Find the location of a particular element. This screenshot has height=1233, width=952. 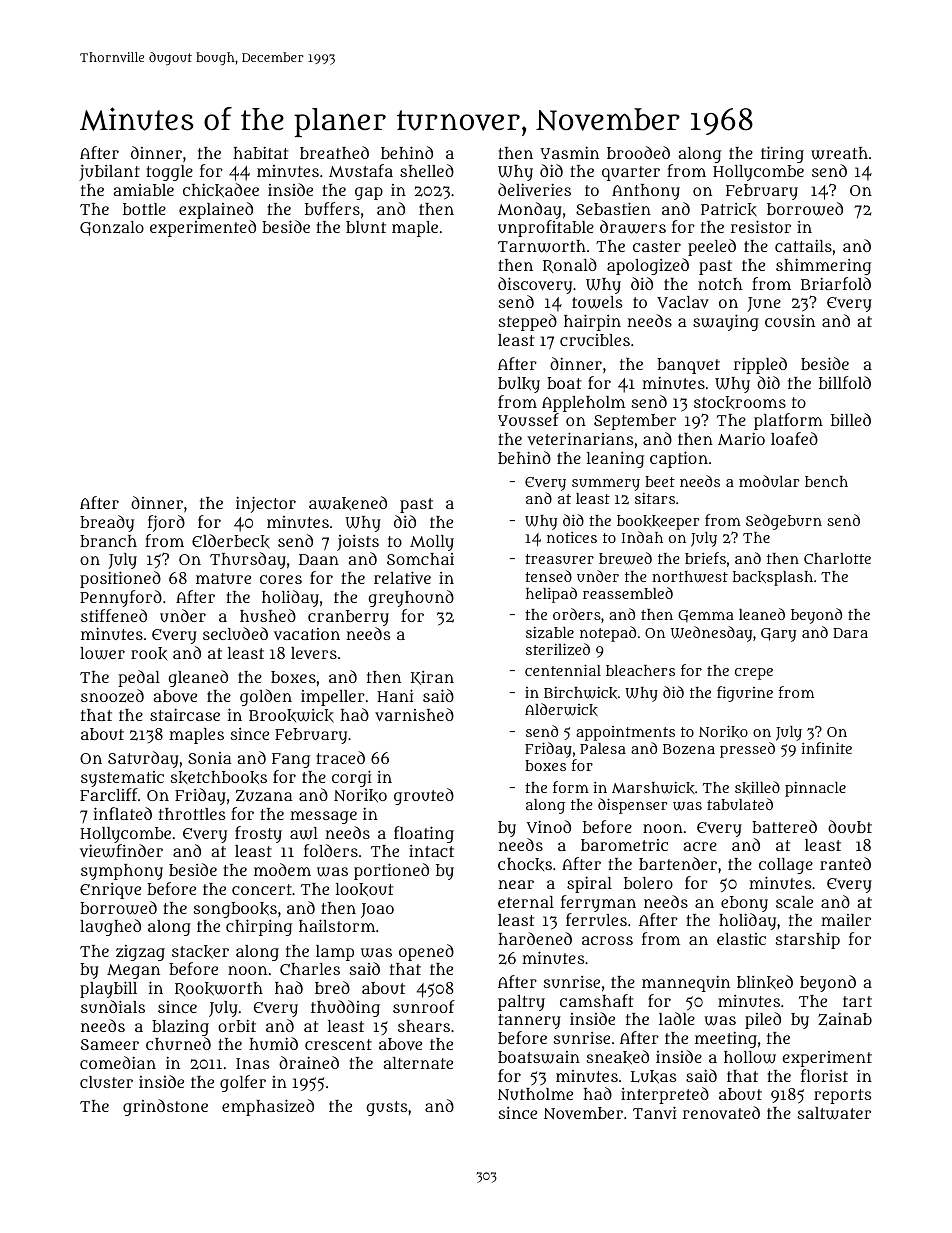

crucibles is located at coordinates (595, 340).
